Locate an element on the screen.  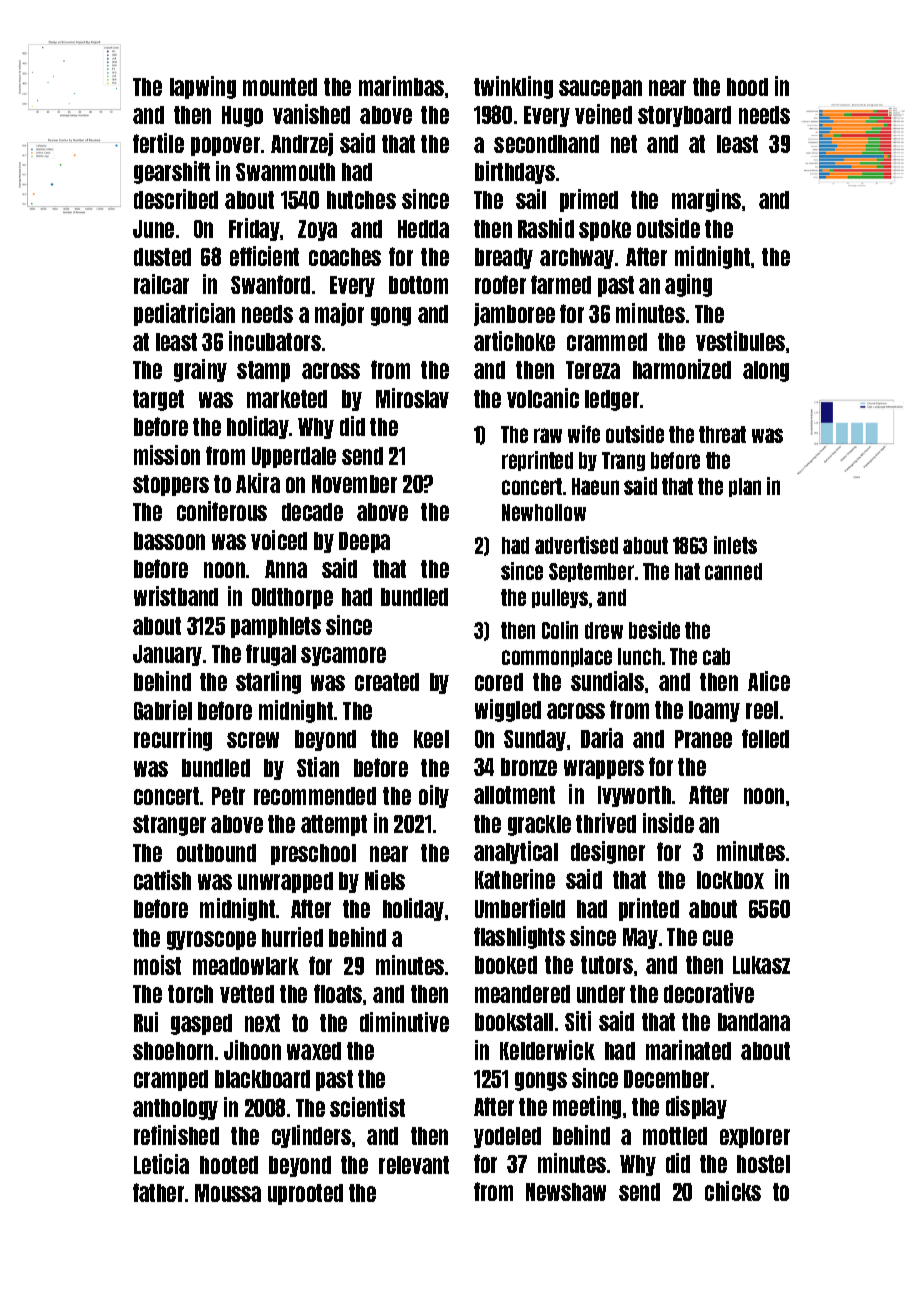
margins is located at coordinates (706, 200).
